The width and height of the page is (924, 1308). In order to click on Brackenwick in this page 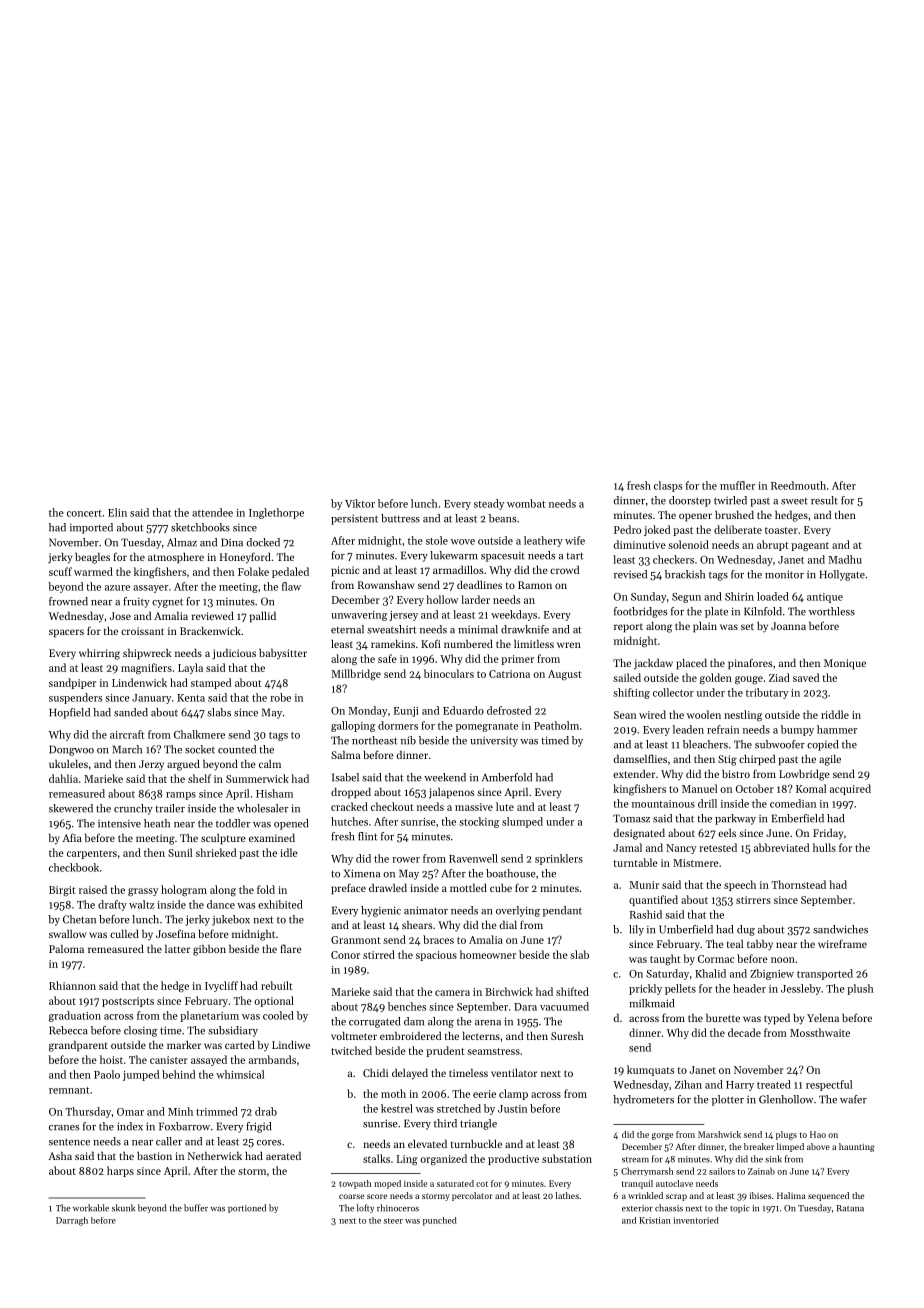, I will do `click(210, 630)`.
